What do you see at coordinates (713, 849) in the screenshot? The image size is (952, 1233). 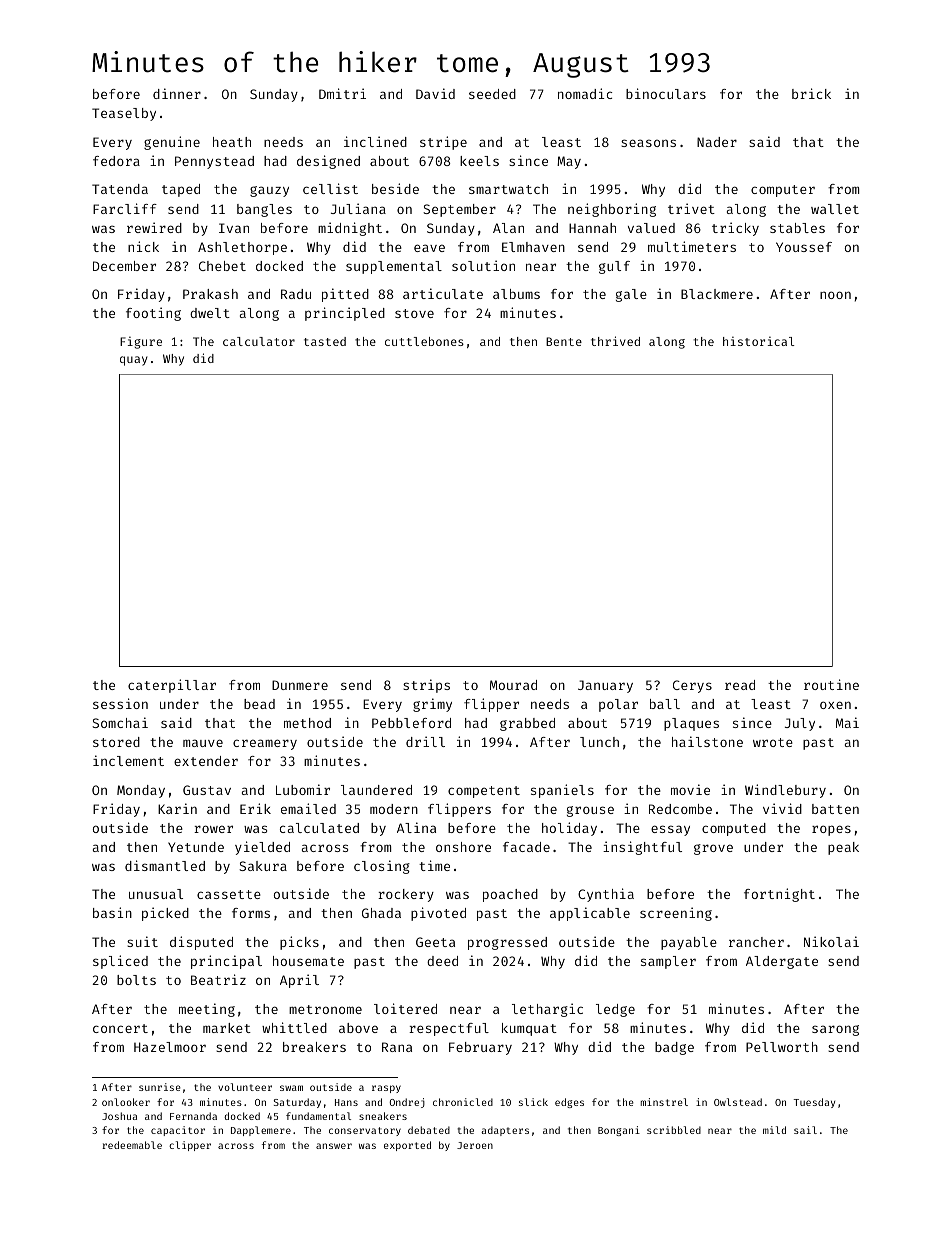 I see `grove` at bounding box center [713, 849].
